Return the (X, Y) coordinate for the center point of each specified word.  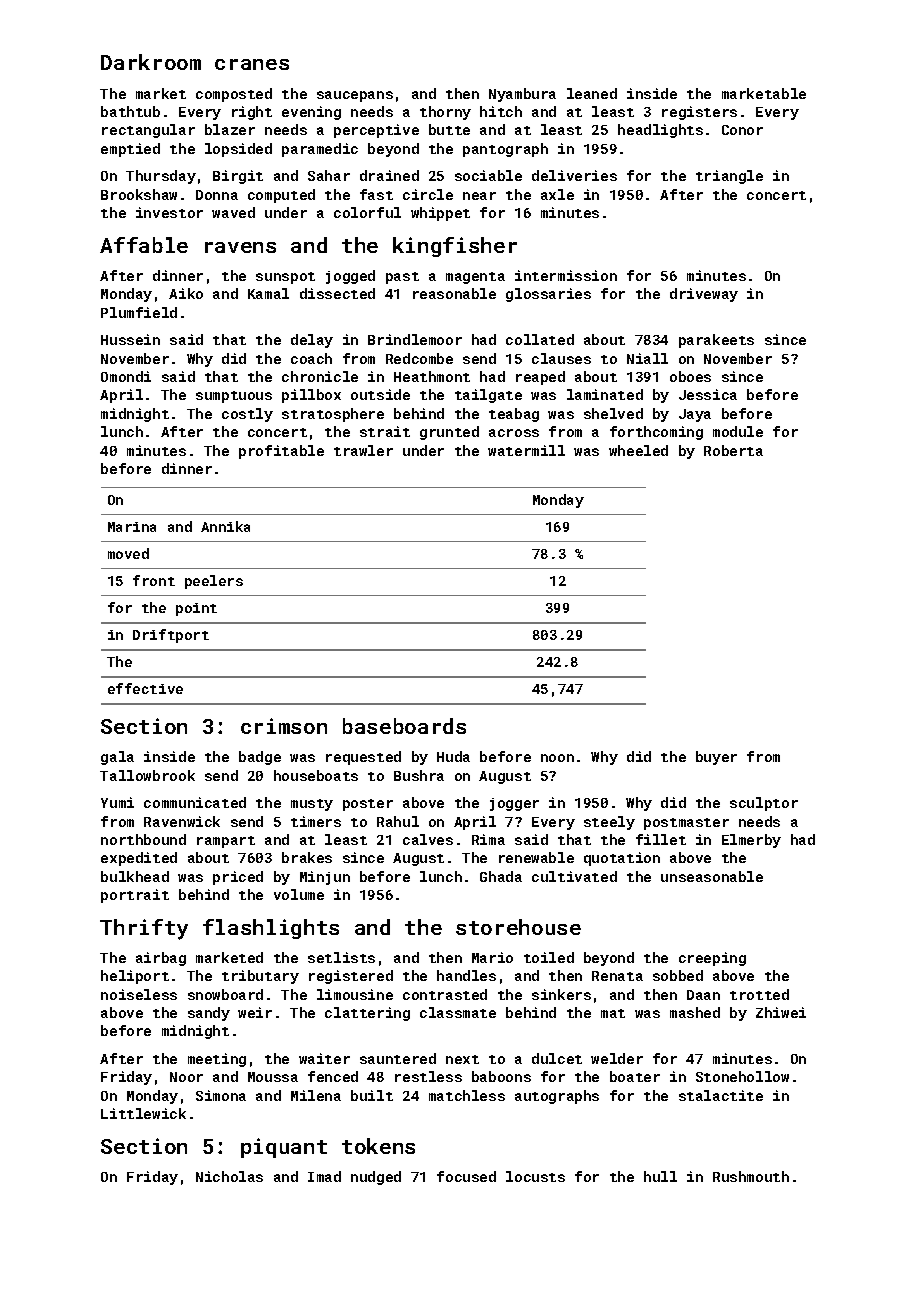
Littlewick (143, 1113)
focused (466, 1176)
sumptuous (234, 397)
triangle (729, 177)
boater (635, 1076)
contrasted (445, 994)
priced (238, 878)
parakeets (716, 341)
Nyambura (522, 95)
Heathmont (432, 376)
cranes (252, 64)
